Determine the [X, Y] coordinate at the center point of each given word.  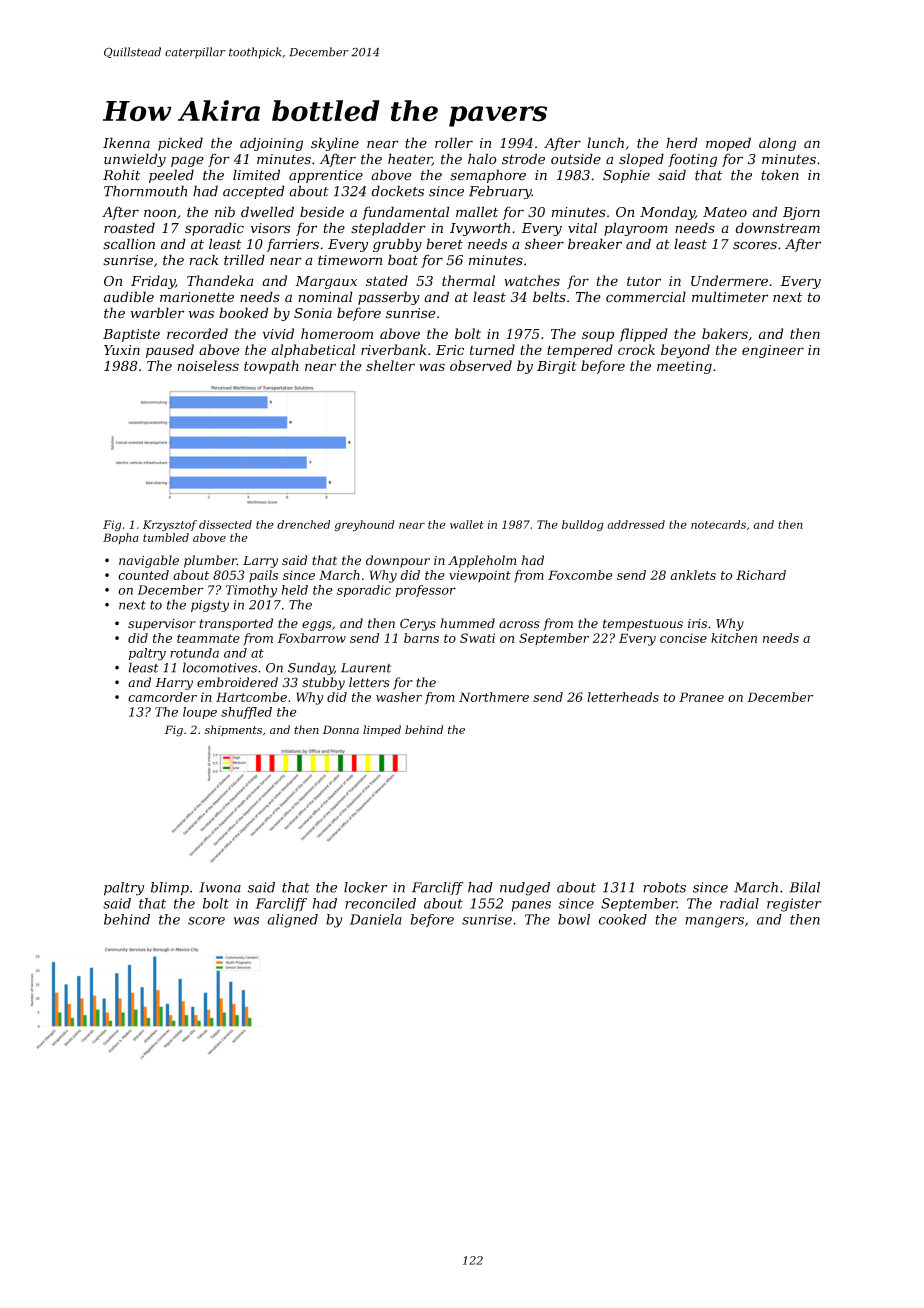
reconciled [380, 903]
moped [728, 144]
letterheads [623, 697]
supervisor [162, 625]
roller [454, 143]
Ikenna [126, 143]
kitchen [734, 638]
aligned [292, 921]
